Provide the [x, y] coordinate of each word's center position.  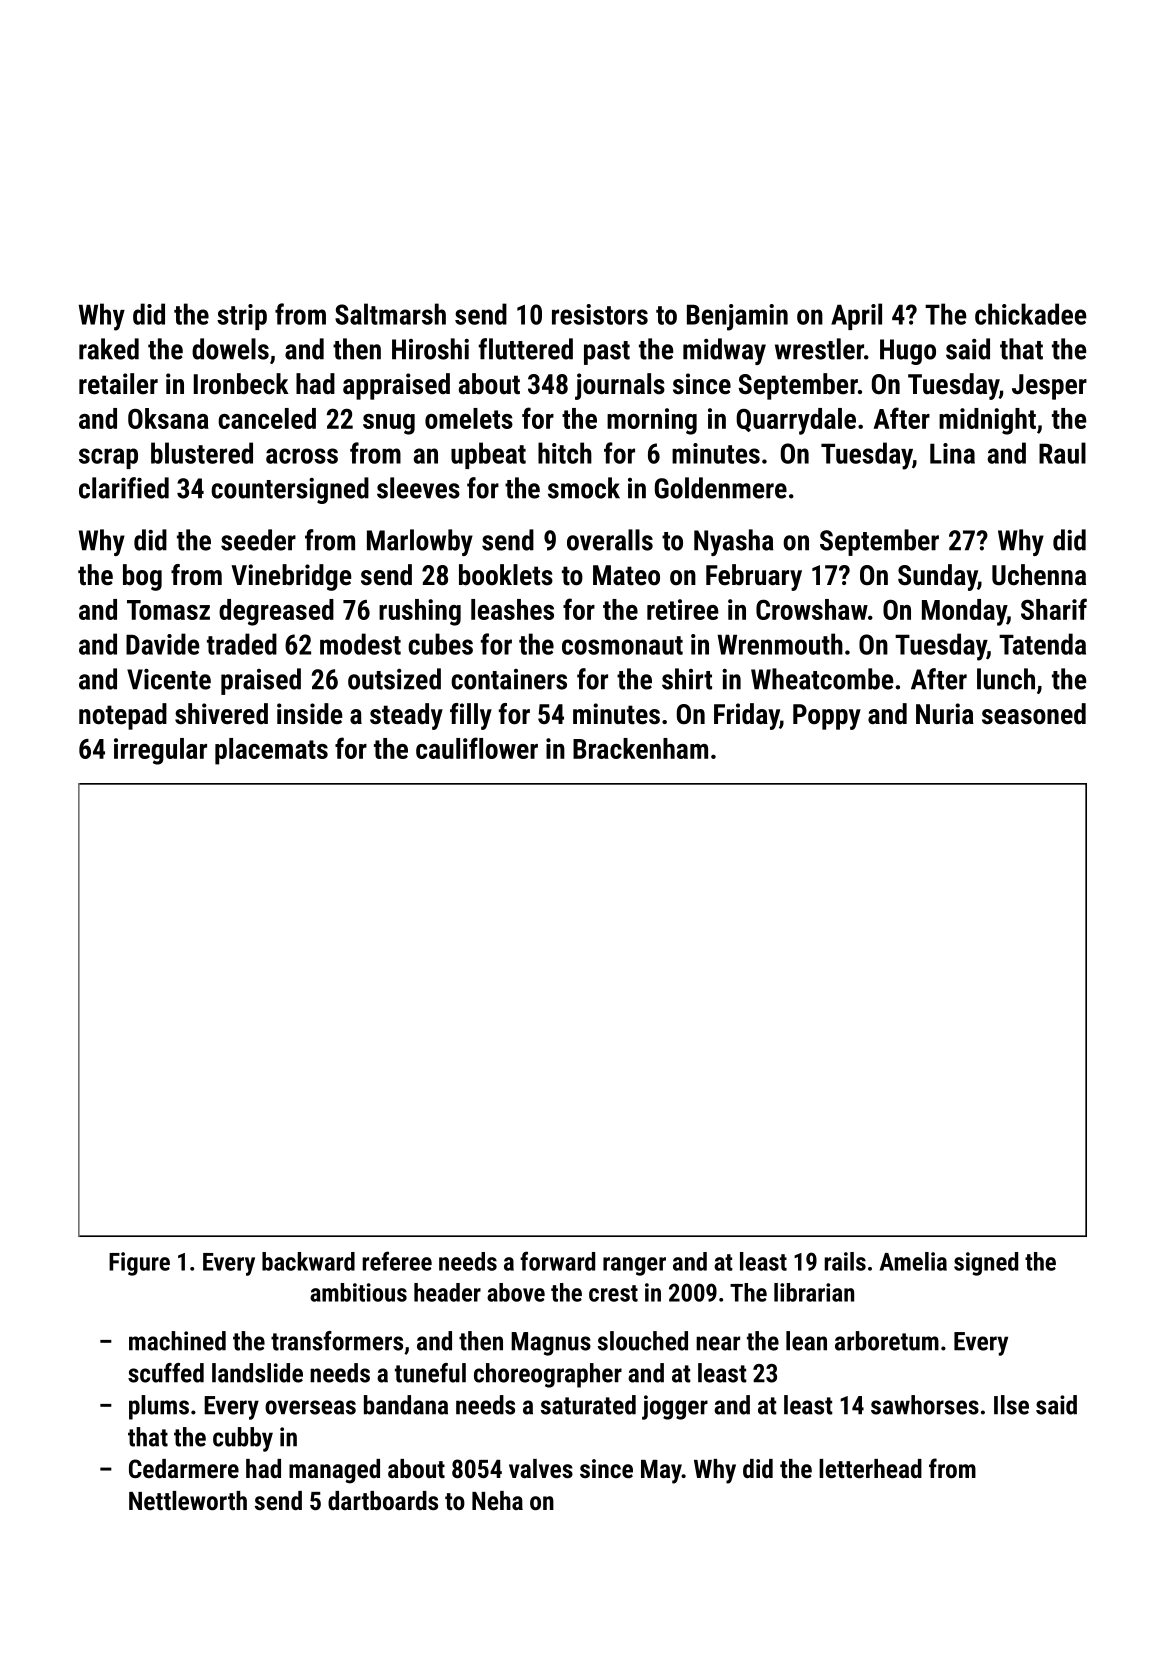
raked [109, 349]
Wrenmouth [780, 644]
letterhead [870, 1468]
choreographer [548, 1375]
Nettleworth [188, 1500]
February [754, 577]
